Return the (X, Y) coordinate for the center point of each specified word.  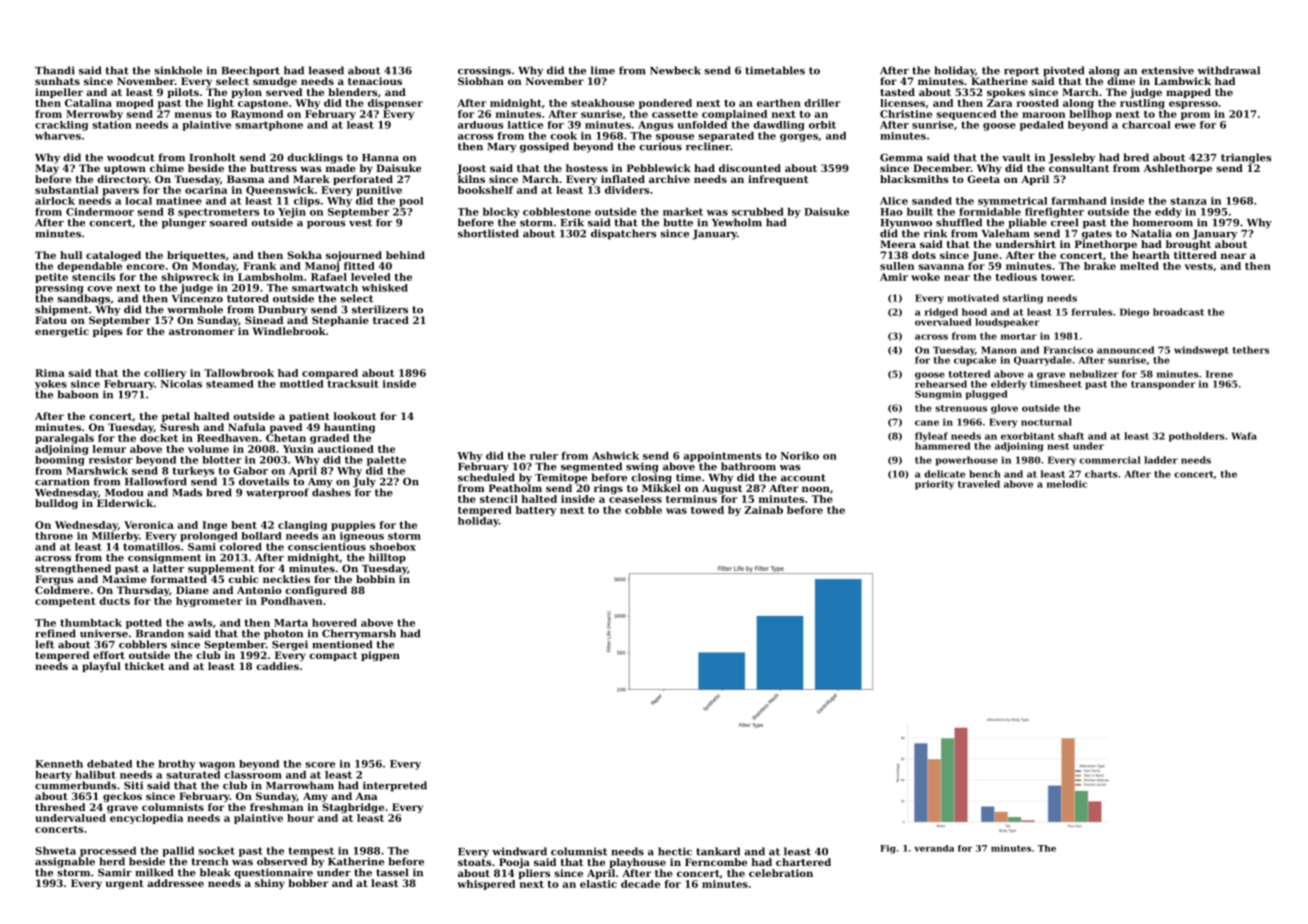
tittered (1195, 255)
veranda (934, 848)
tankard (718, 851)
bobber (308, 883)
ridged (941, 313)
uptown (125, 169)
